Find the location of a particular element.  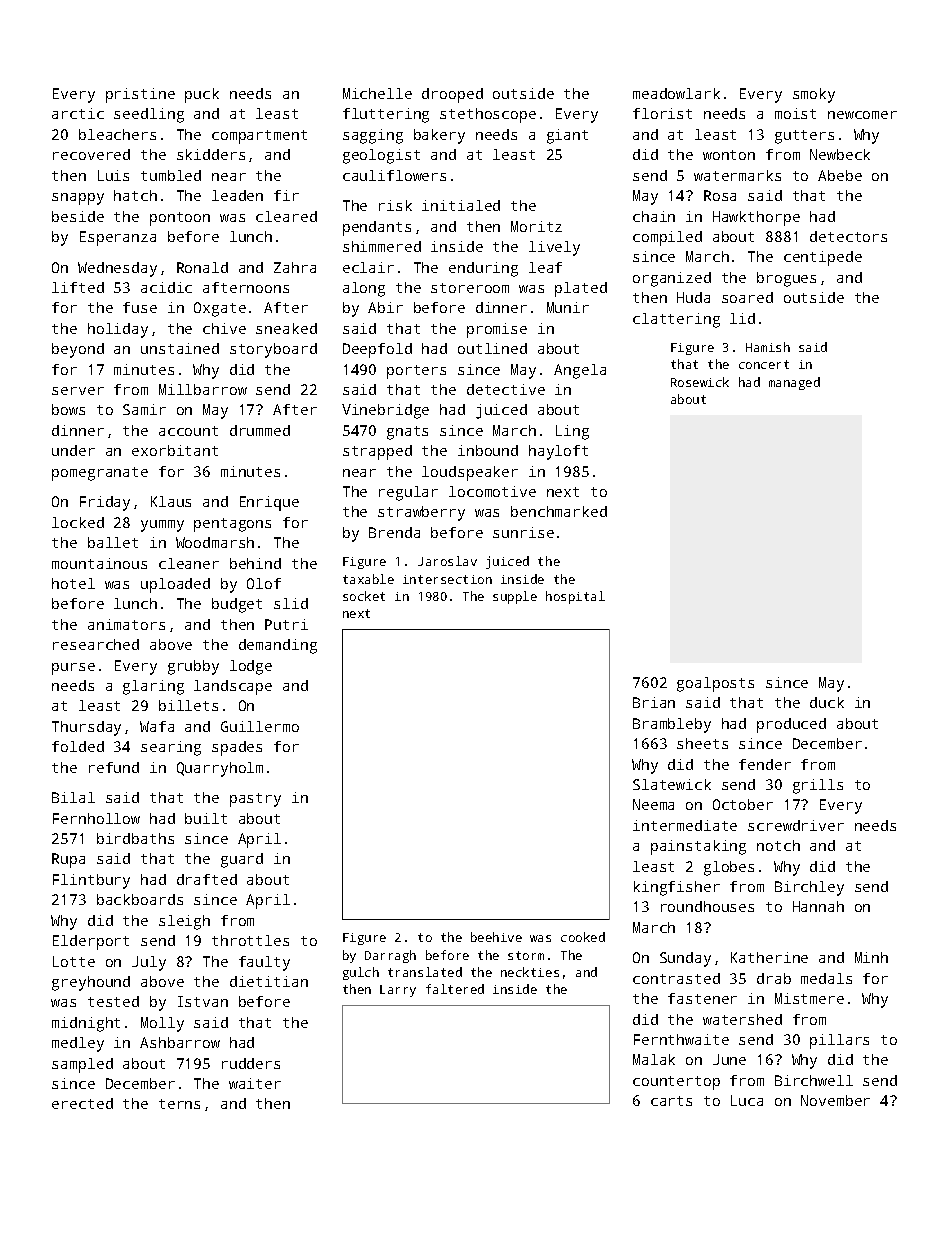

purse is located at coordinates (73, 669).
